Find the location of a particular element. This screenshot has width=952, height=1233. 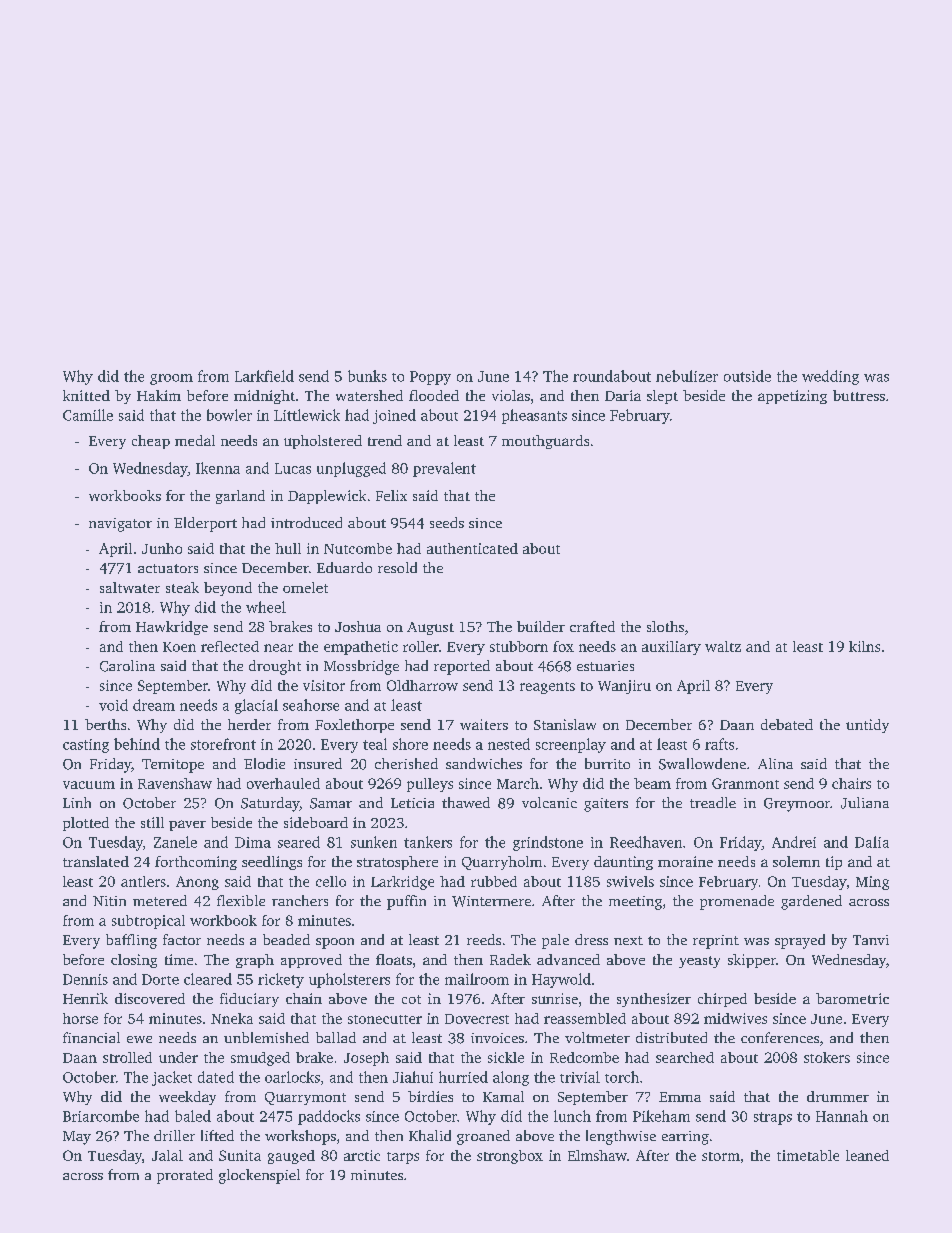

medal is located at coordinates (195, 440).
